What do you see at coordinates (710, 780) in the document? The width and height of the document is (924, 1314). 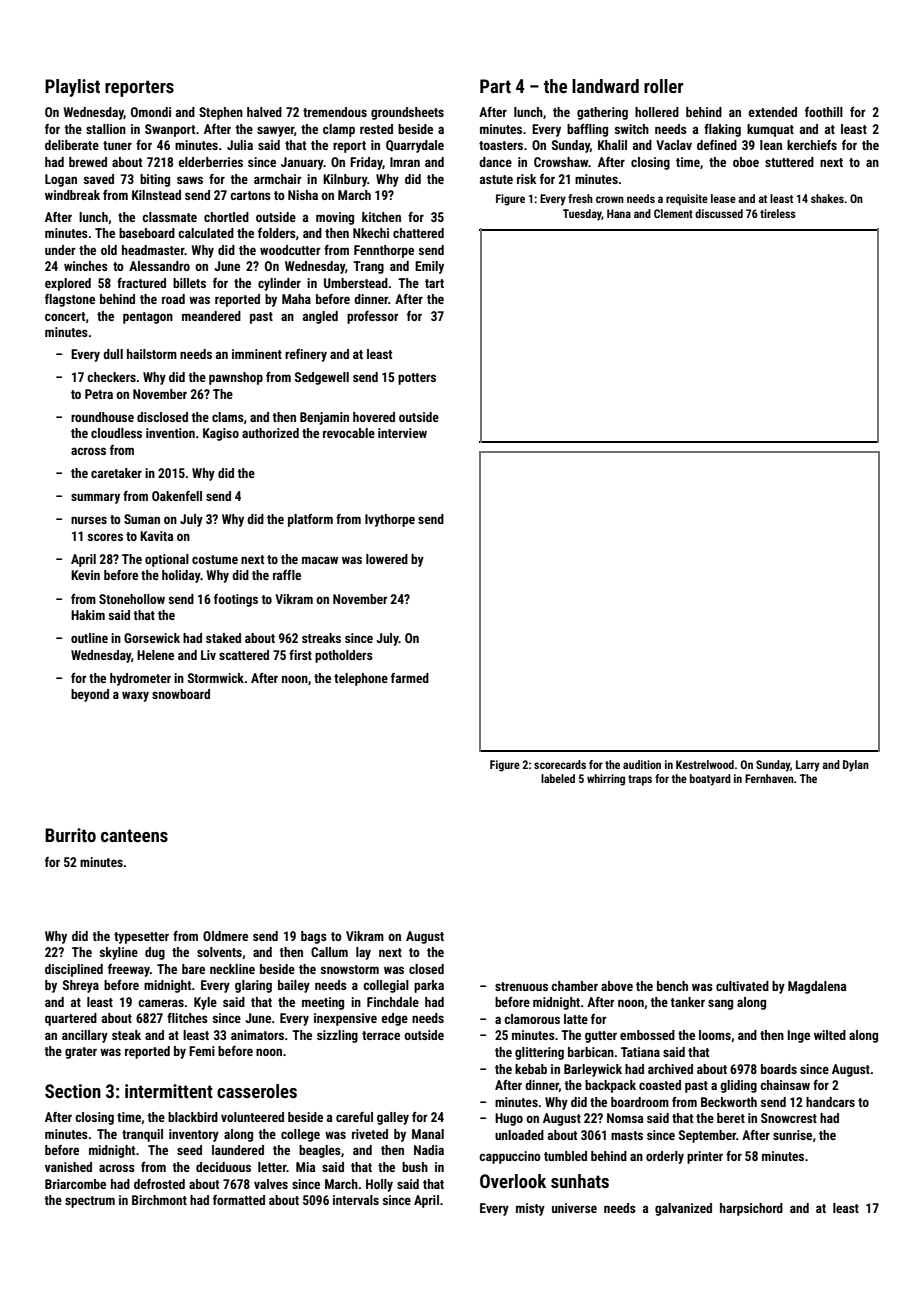 I see `boatyard` at bounding box center [710, 780].
